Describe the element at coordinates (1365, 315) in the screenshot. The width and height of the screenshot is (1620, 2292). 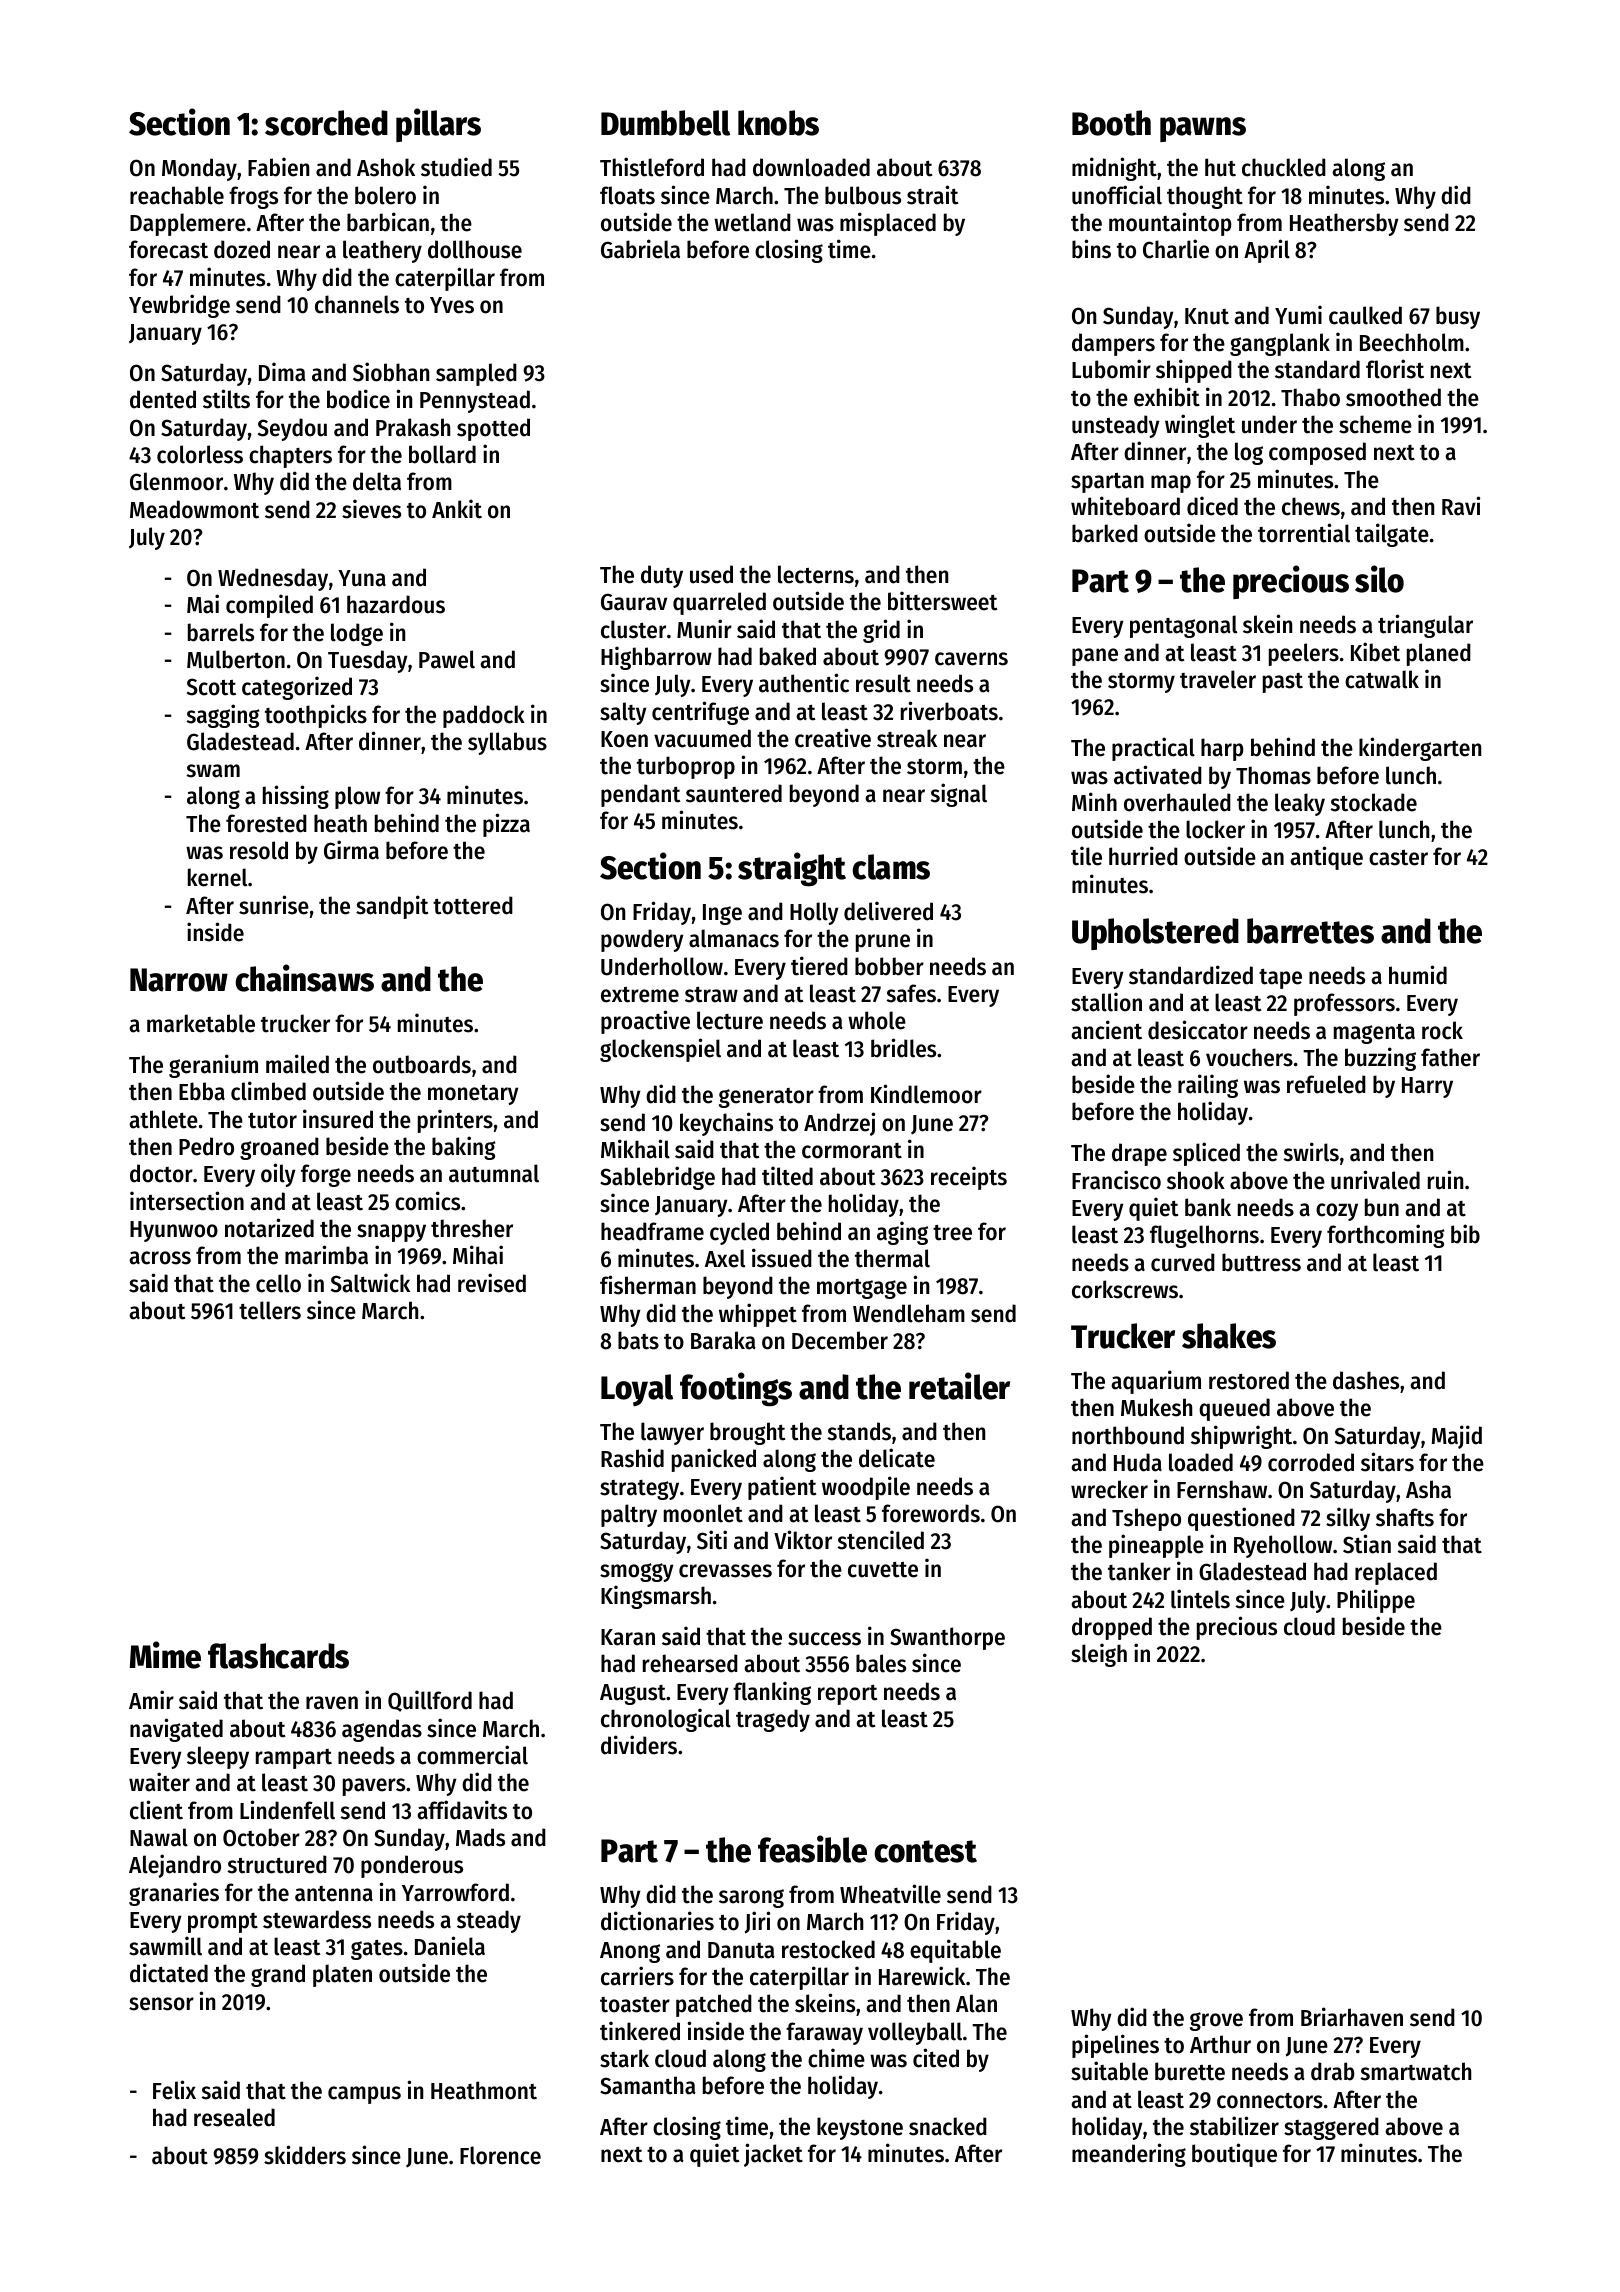
I see `caulked` at that location.
